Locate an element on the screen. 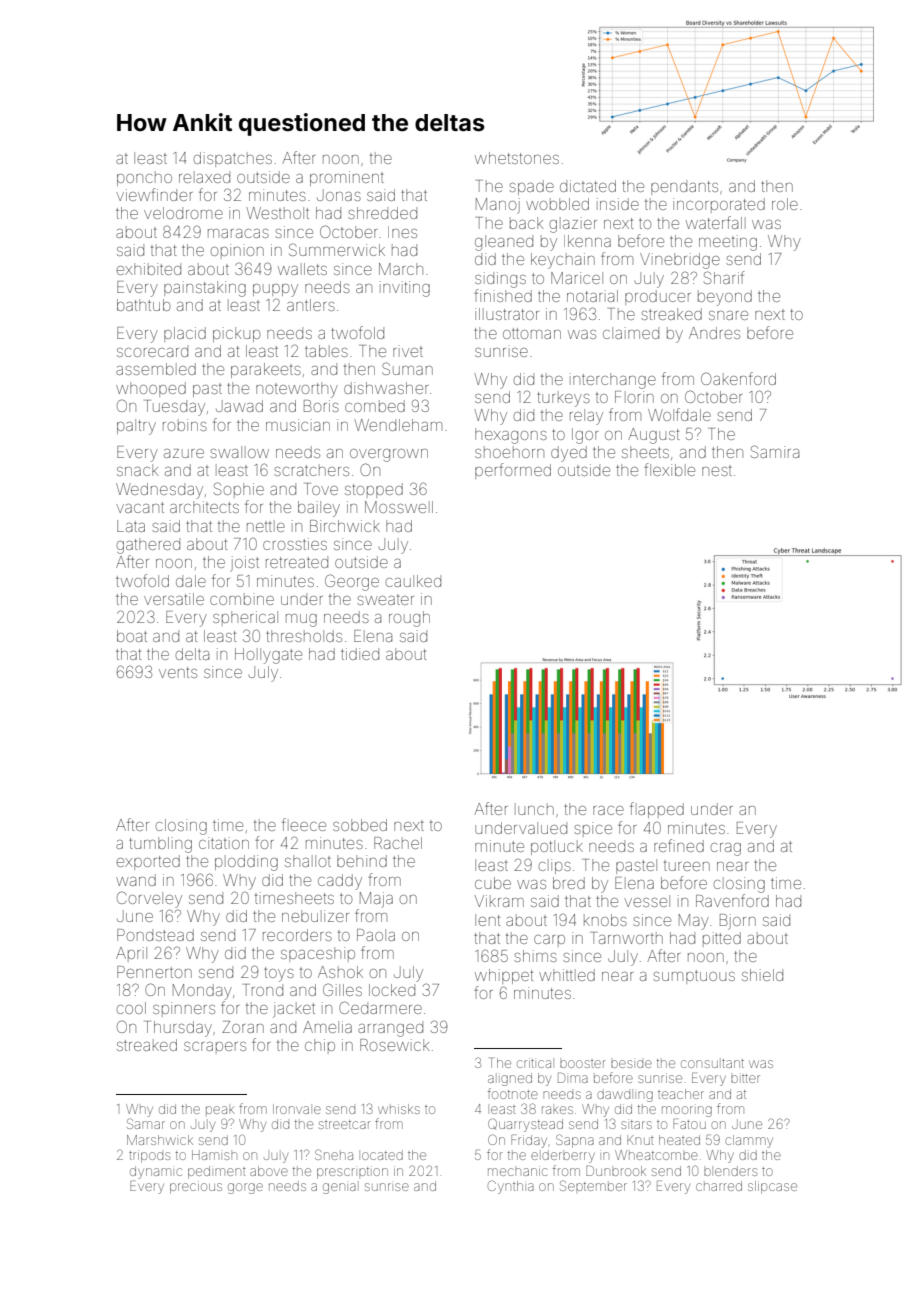 Image resolution: width=924 pixels, height=1314 pixels. gathered is located at coordinates (148, 546).
